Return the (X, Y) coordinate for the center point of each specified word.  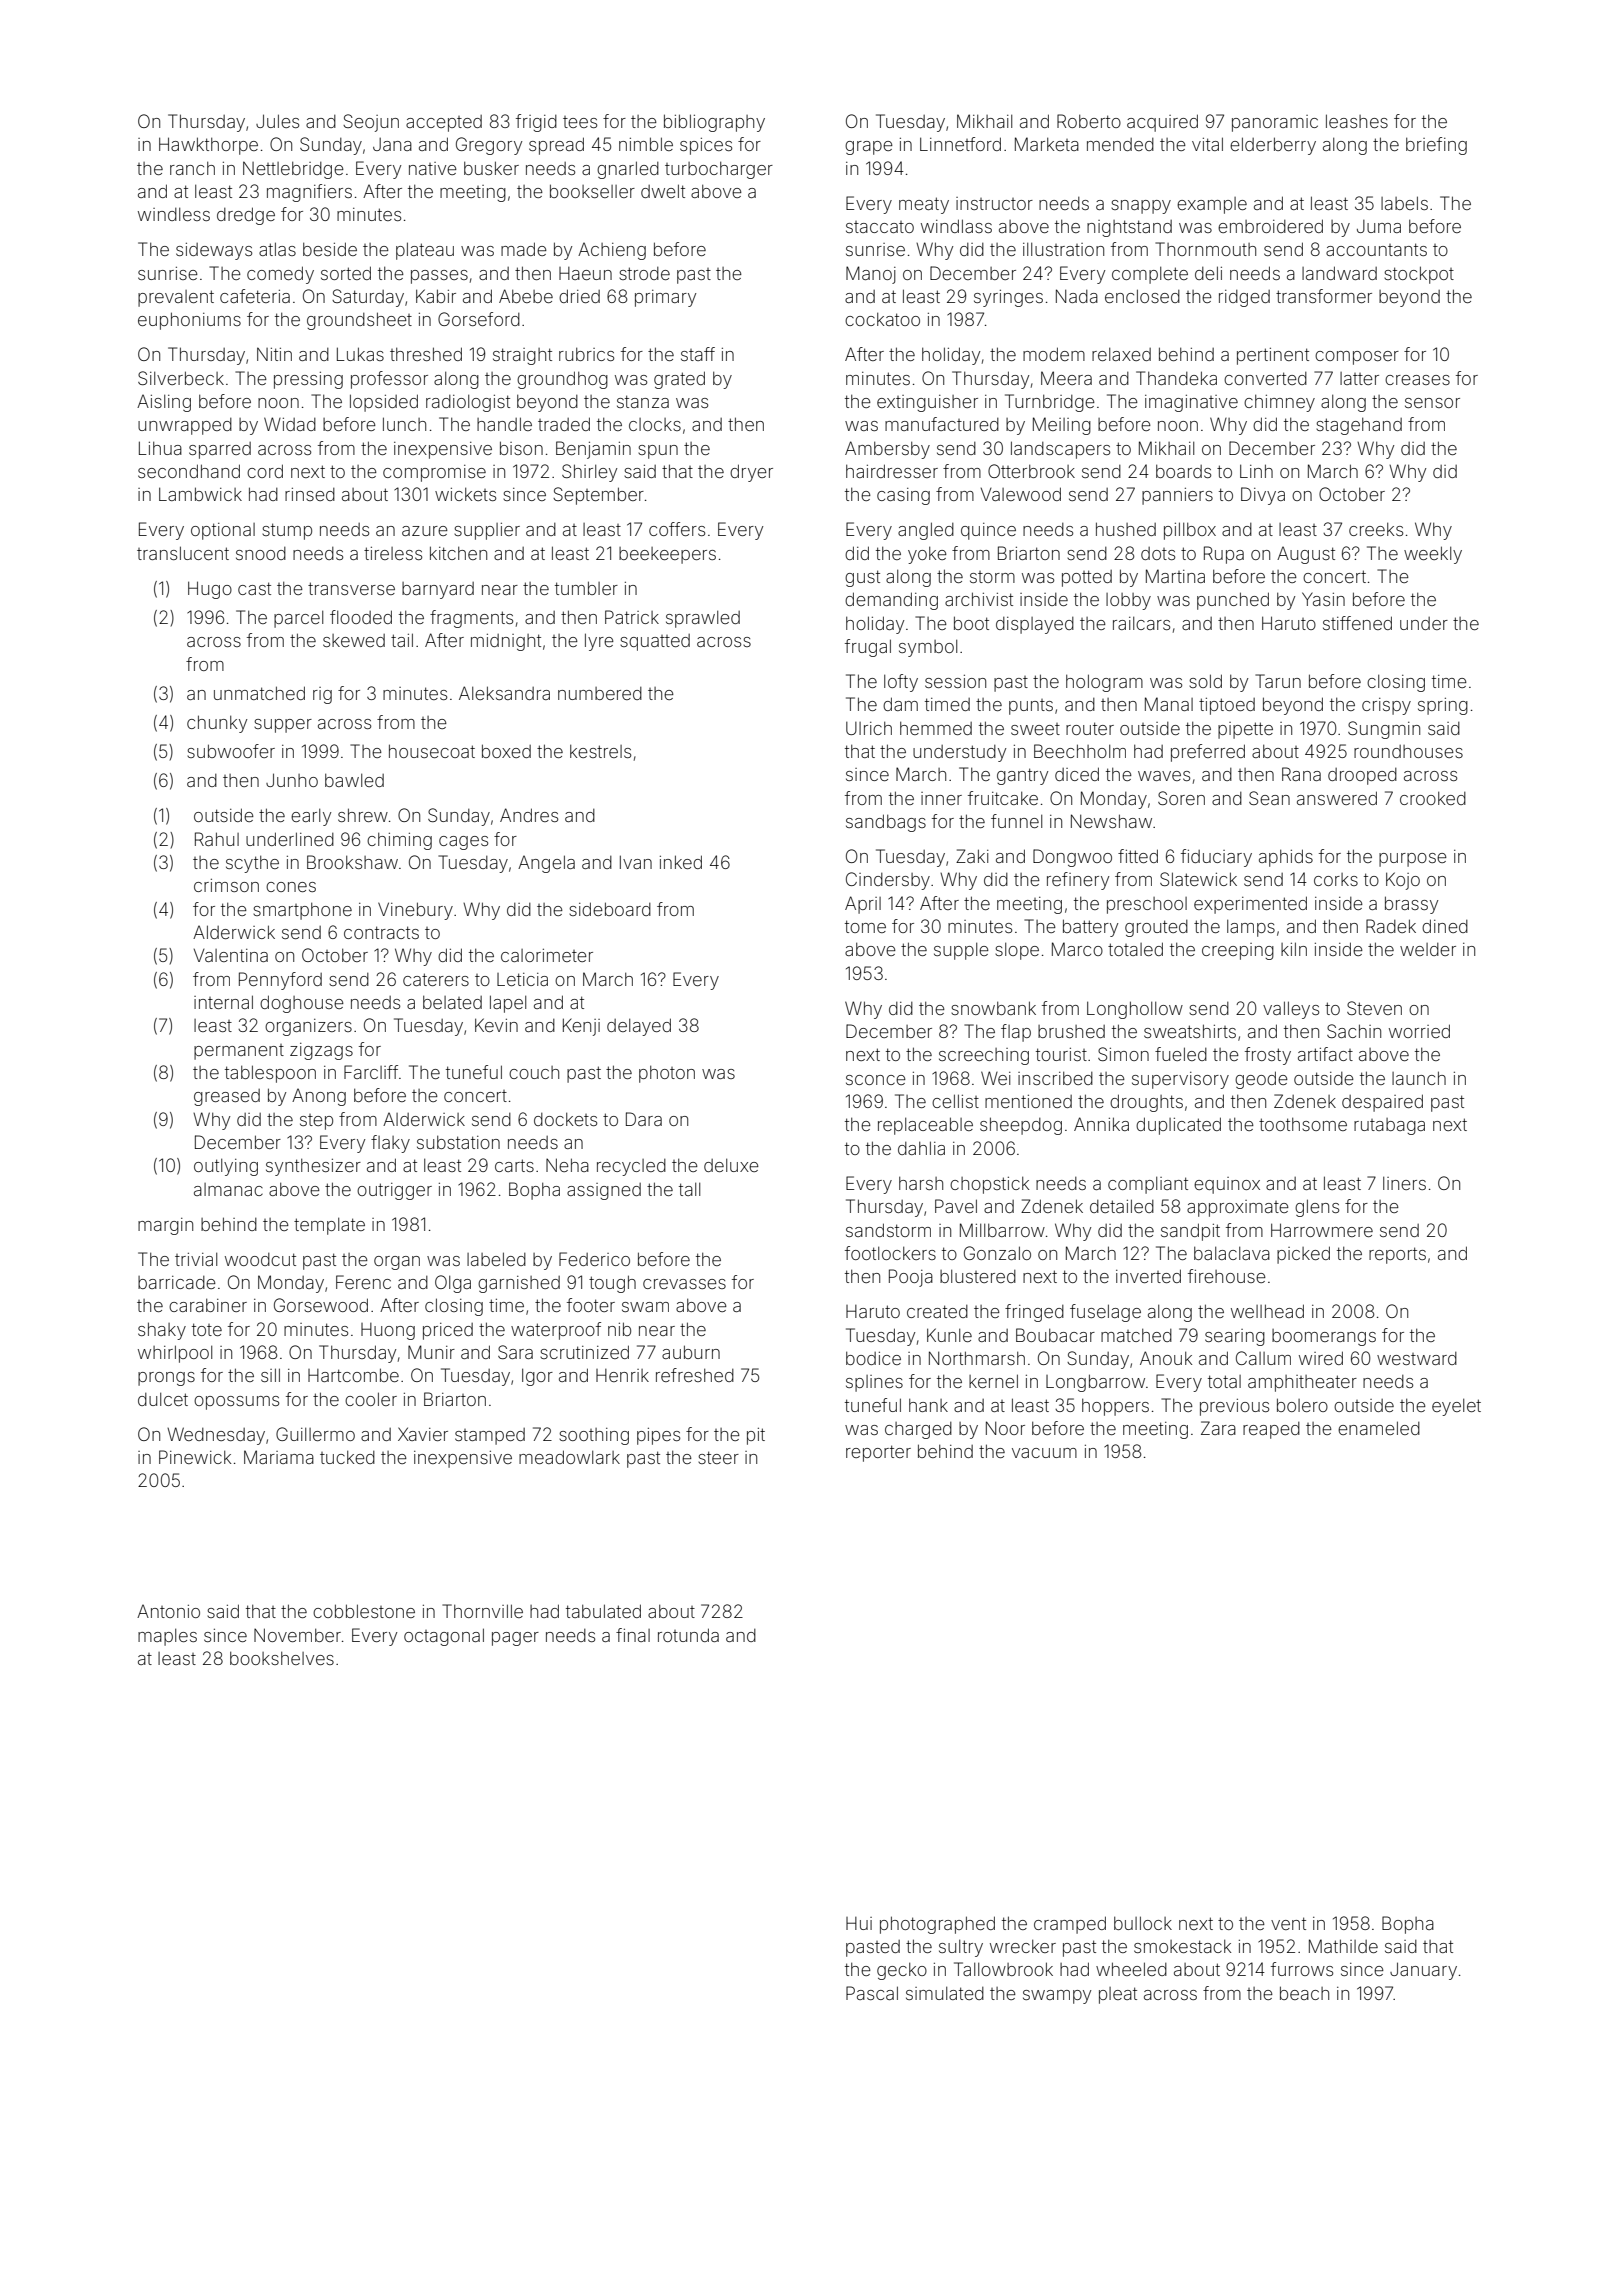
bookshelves (282, 1658)
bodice (873, 1358)
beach (1304, 1993)
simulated (945, 1993)
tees (580, 122)
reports (1397, 1255)
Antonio (168, 1611)
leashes (1357, 121)
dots (1158, 553)
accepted (444, 123)
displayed (1035, 625)
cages (463, 843)
